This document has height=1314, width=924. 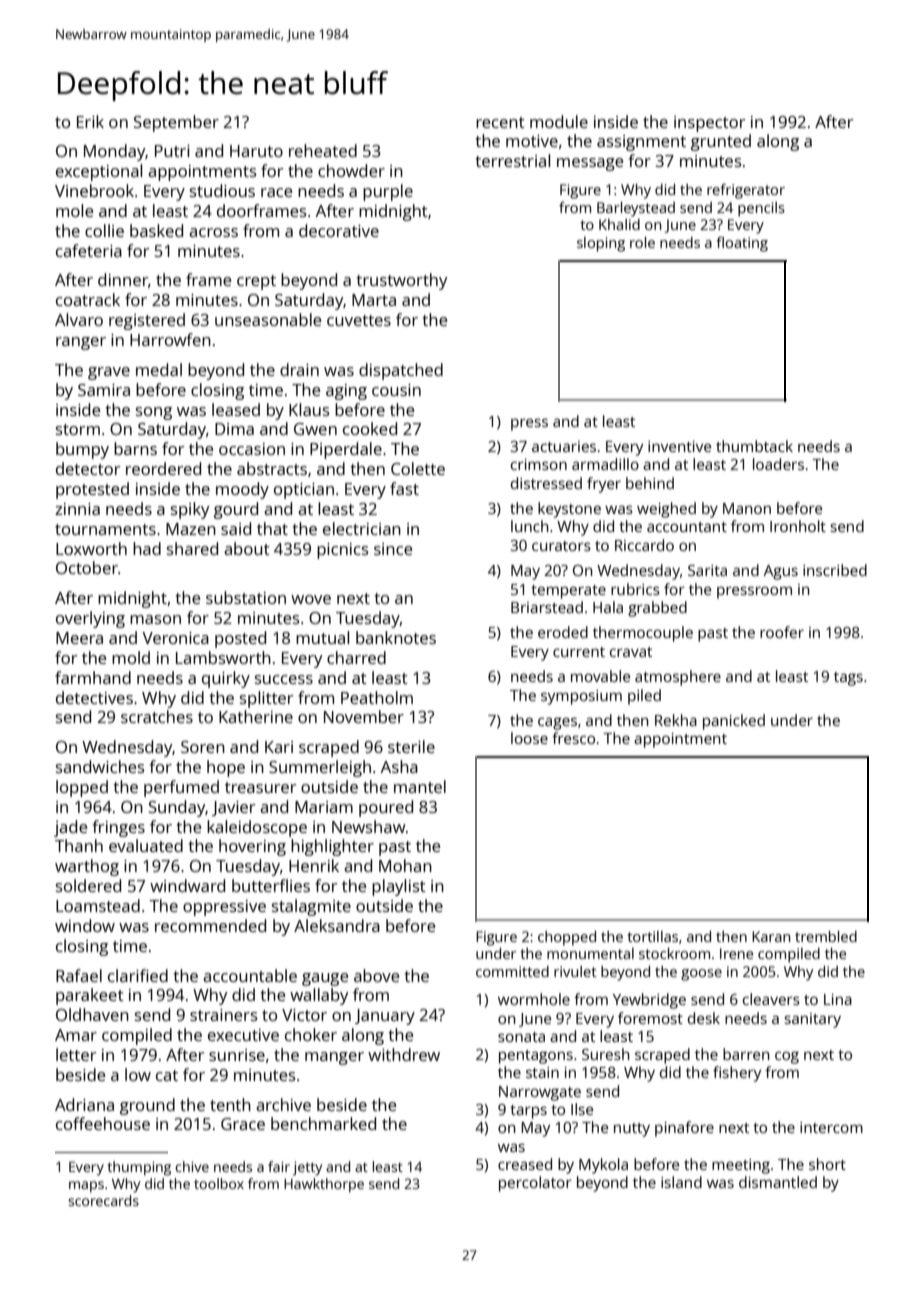 I want to click on sunrise, so click(x=237, y=1055).
